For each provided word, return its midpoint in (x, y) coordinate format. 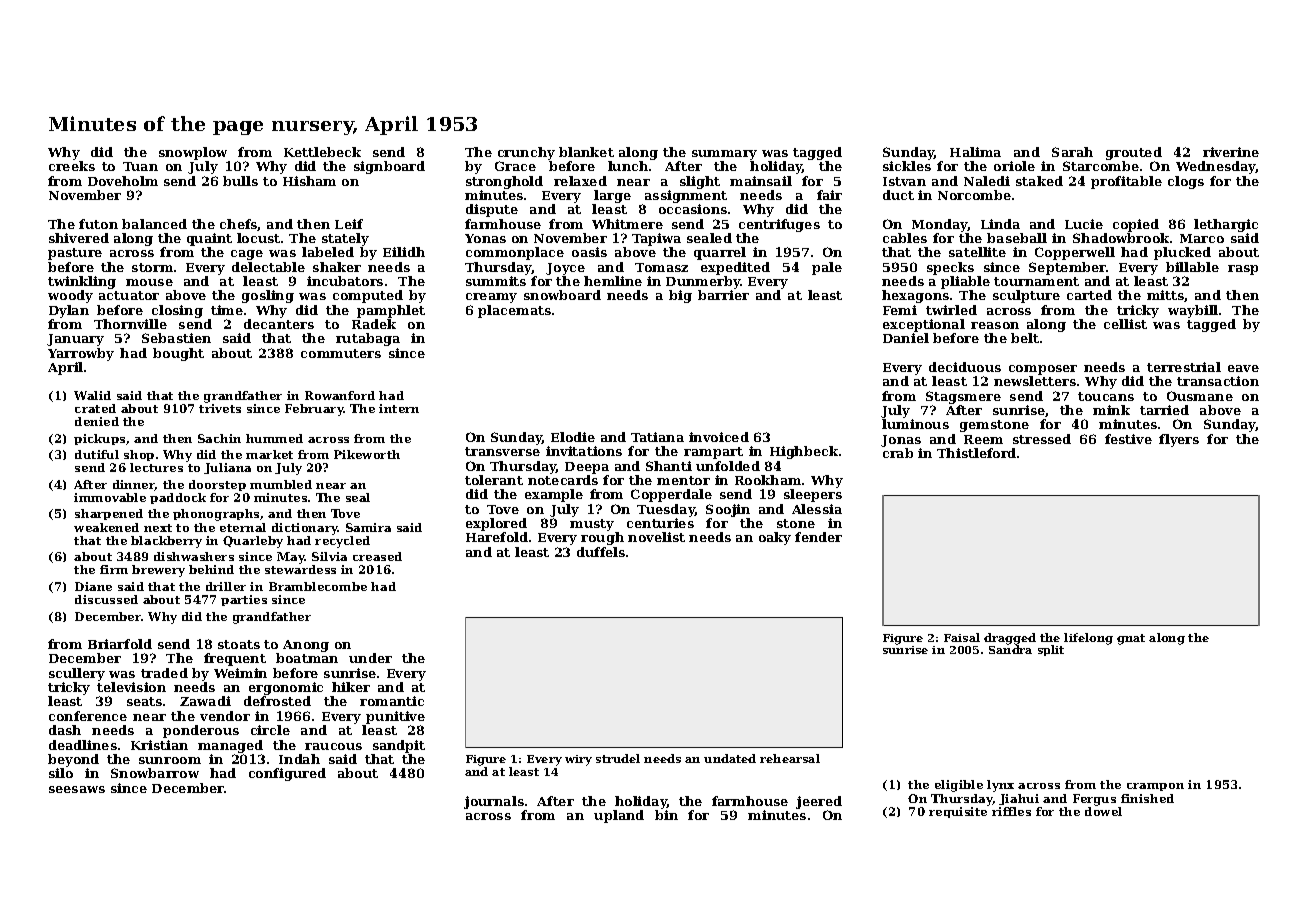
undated (730, 758)
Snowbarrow (155, 773)
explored (496, 524)
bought (178, 354)
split (1051, 650)
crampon (1155, 787)
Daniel (906, 338)
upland (619, 816)
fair (829, 195)
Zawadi (205, 701)
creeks (72, 166)
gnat (1131, 639)
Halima (975, 152)
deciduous (965, 367)
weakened (106, 527)
